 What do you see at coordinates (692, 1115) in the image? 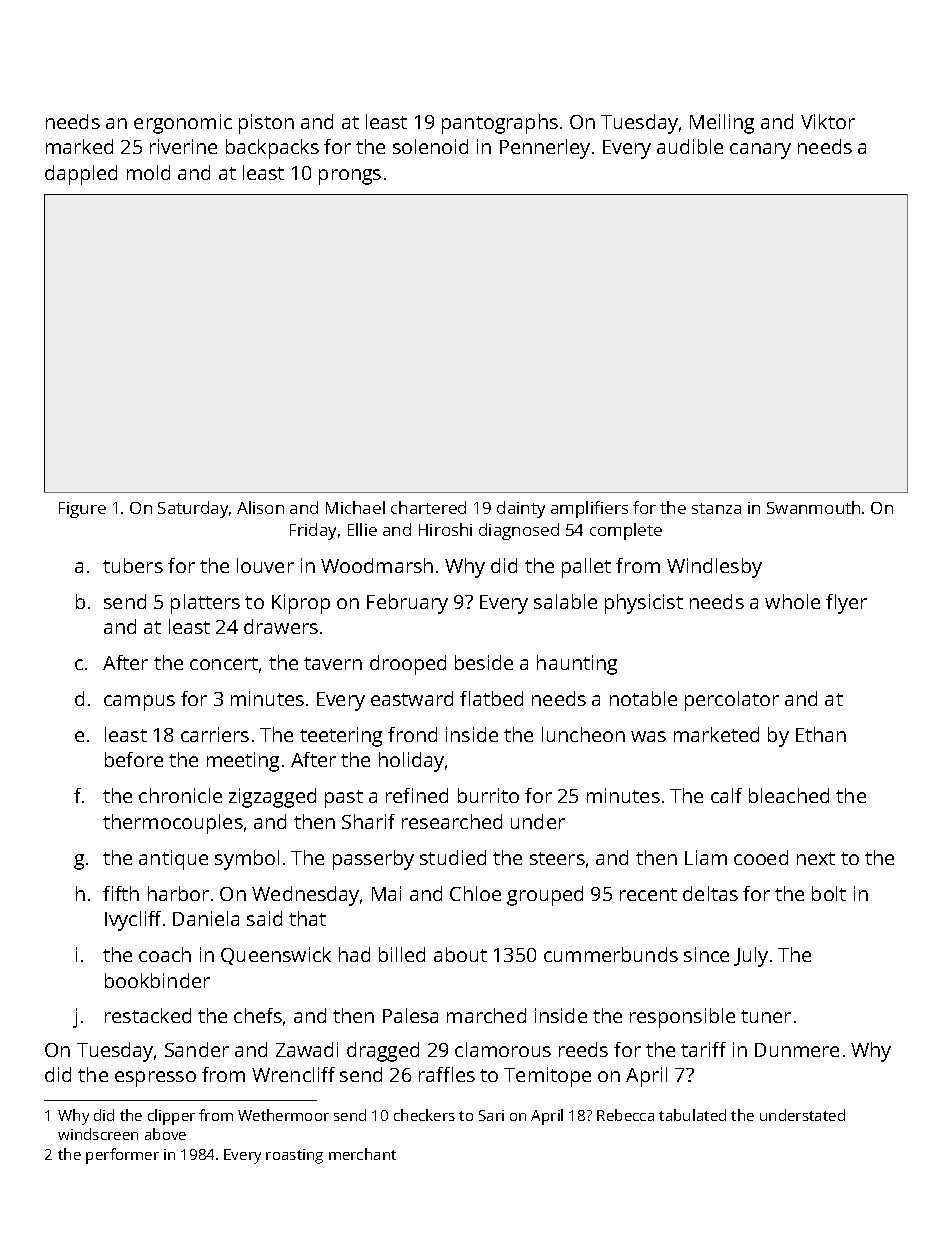
I see `tabulated` at bounding box center [692, 1115].
